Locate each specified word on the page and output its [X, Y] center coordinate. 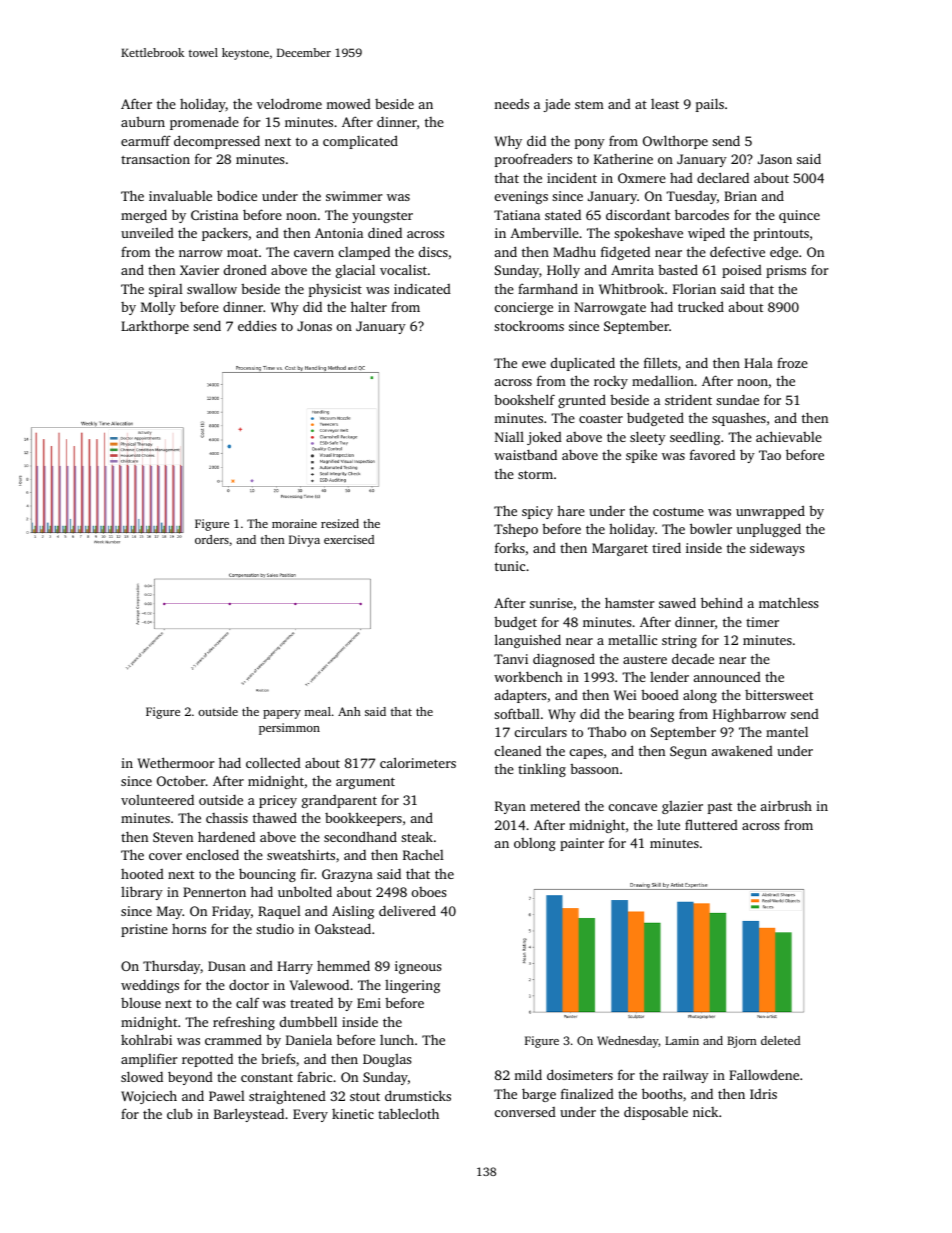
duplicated [583, 364]
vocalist [403, 269]
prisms [786, 271]
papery [282, 714]
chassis [227, 818]
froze [792, 362]
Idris [763, 1094]
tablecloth [408, 1113]
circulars [541, 732]
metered [555, 805]
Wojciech [149, 1097]
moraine [294, 523]
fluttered [711, 824]
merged [144, 216]
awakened [742, 751]
